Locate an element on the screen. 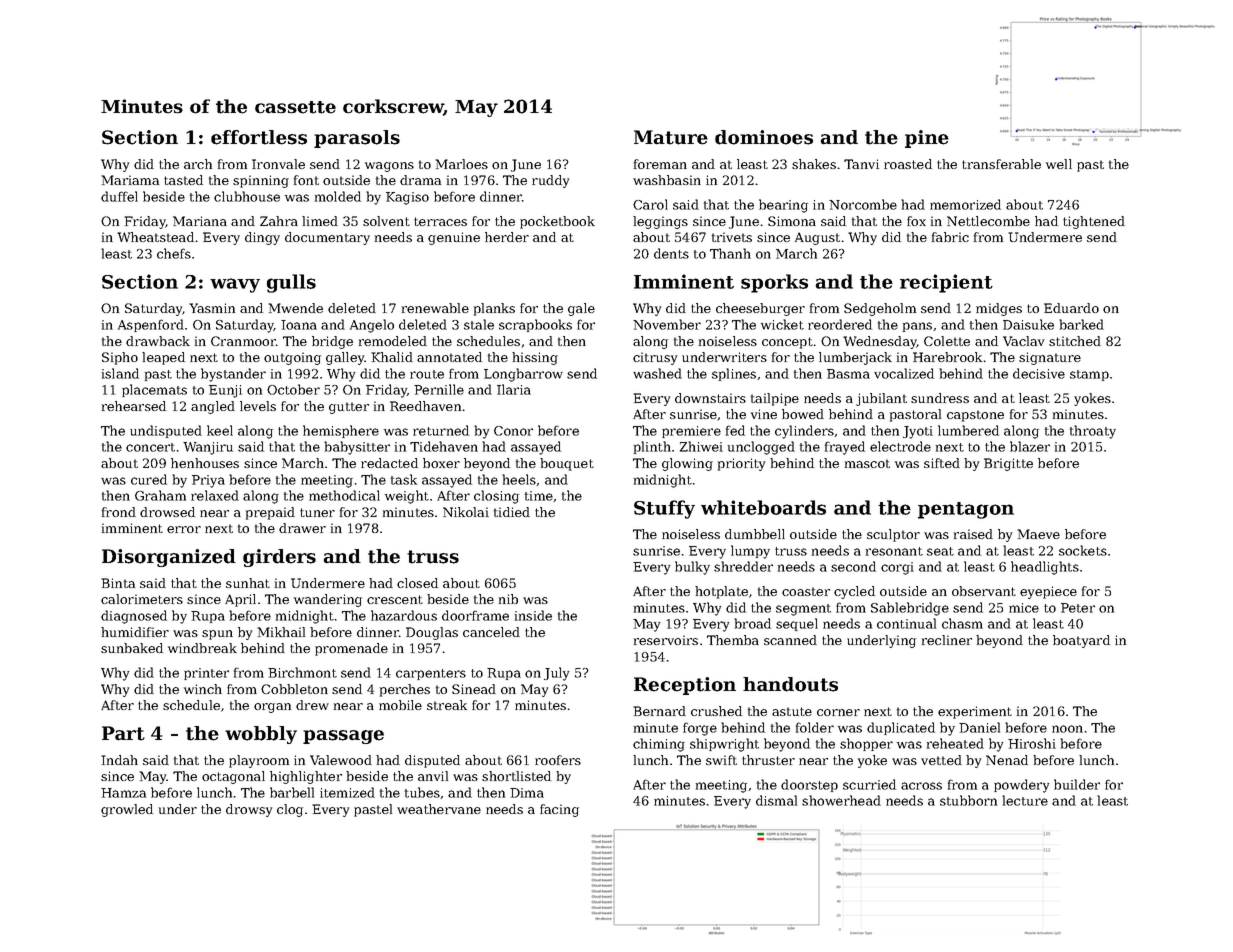 This screenshot has height=952, width=1233. ruddy is located at coordinates (550, 181).
